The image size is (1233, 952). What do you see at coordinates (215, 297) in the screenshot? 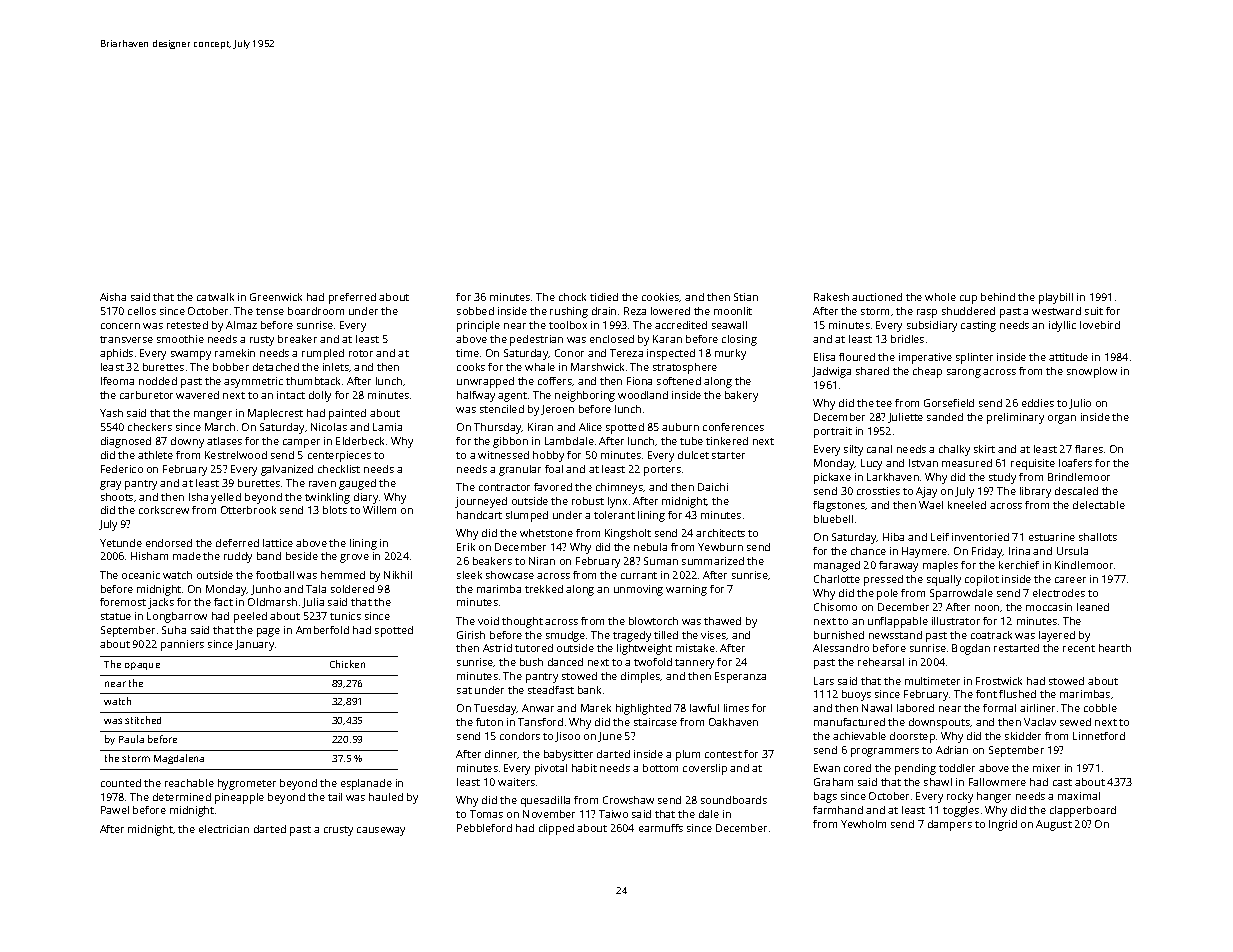
I see `catwalk` at bounding box center [215, 297].
